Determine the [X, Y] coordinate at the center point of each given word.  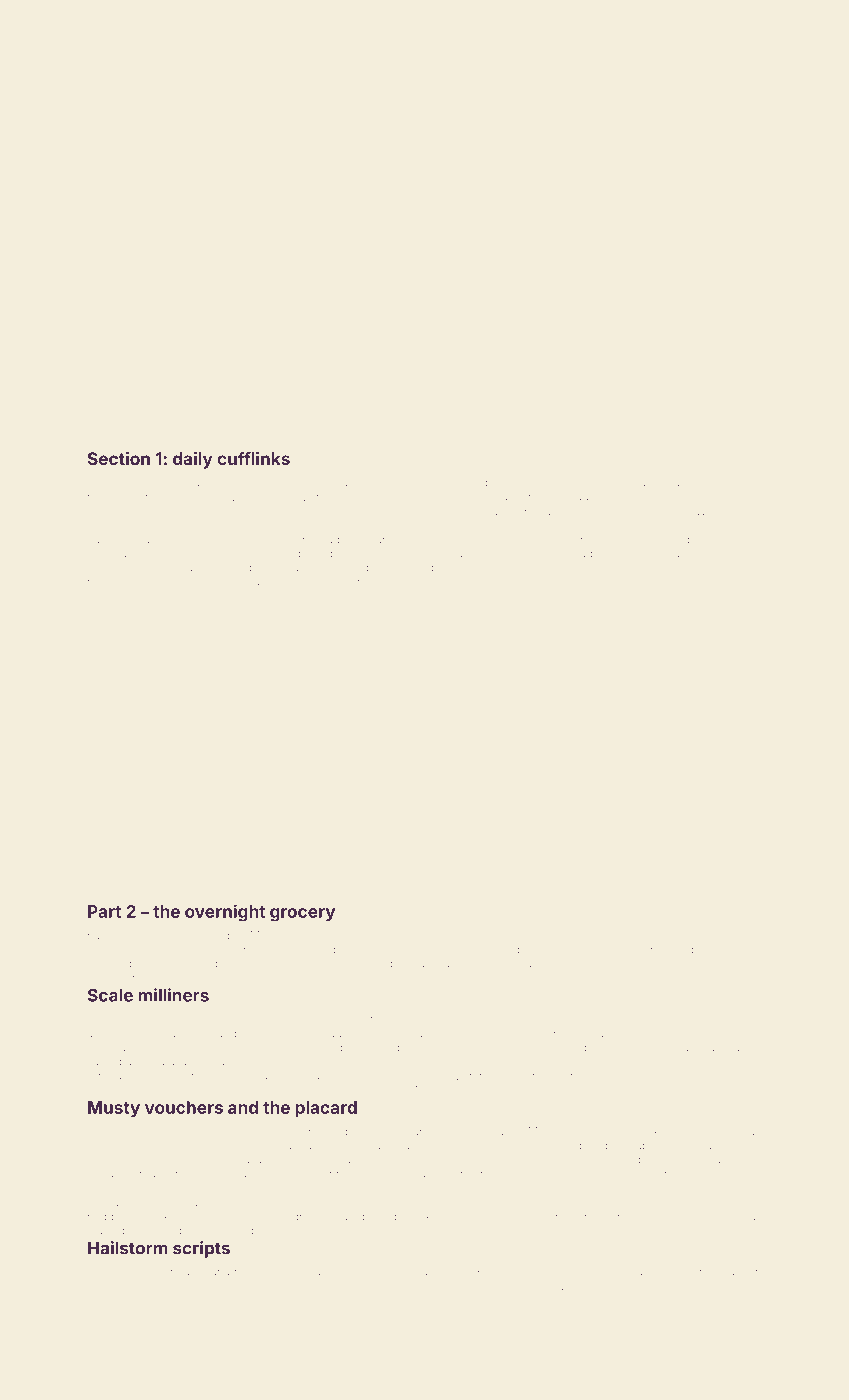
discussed [714, 949]
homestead [660, 539]
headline [424, 1272]
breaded [378, 1188]
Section [119, 458]
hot [474, 888]
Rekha [430, 553]
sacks [715, 1146]
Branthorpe [723, 1286]
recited [375, 483]
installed [678, 554]
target [102, 1092]
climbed [154, 1286]
